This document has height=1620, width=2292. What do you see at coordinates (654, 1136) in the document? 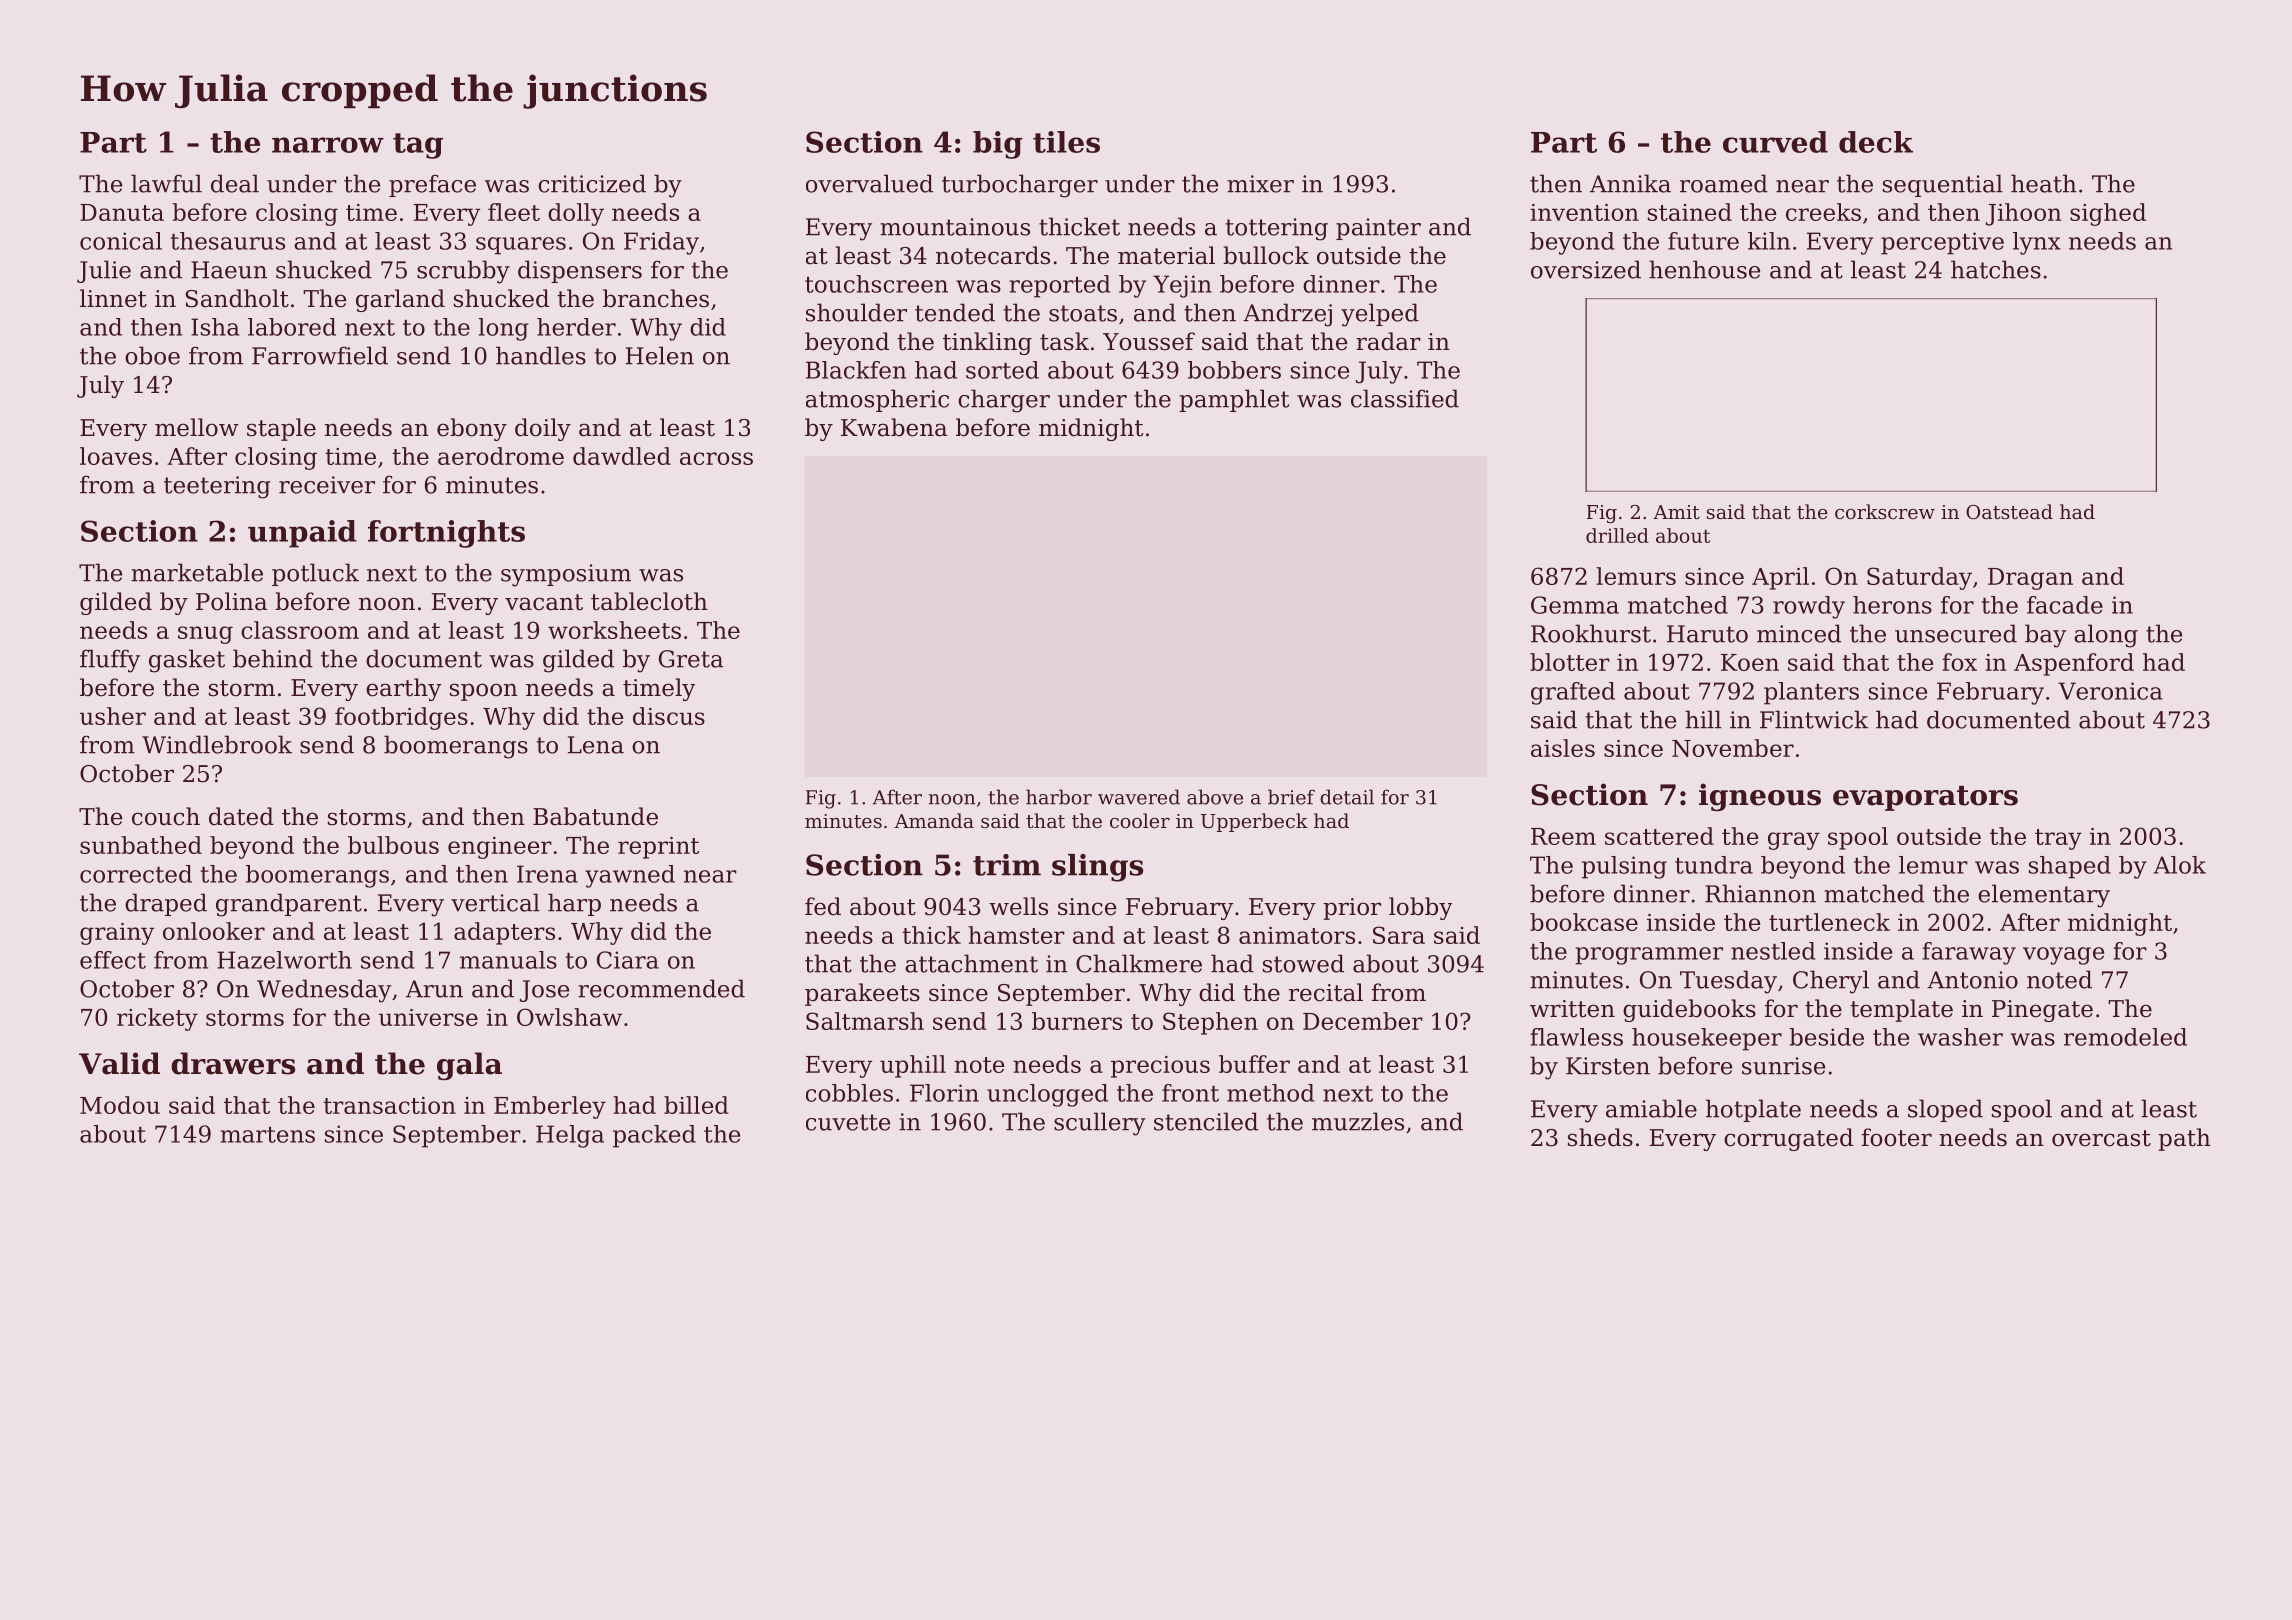
I see `packed` at bounding box center [654, 1136].
